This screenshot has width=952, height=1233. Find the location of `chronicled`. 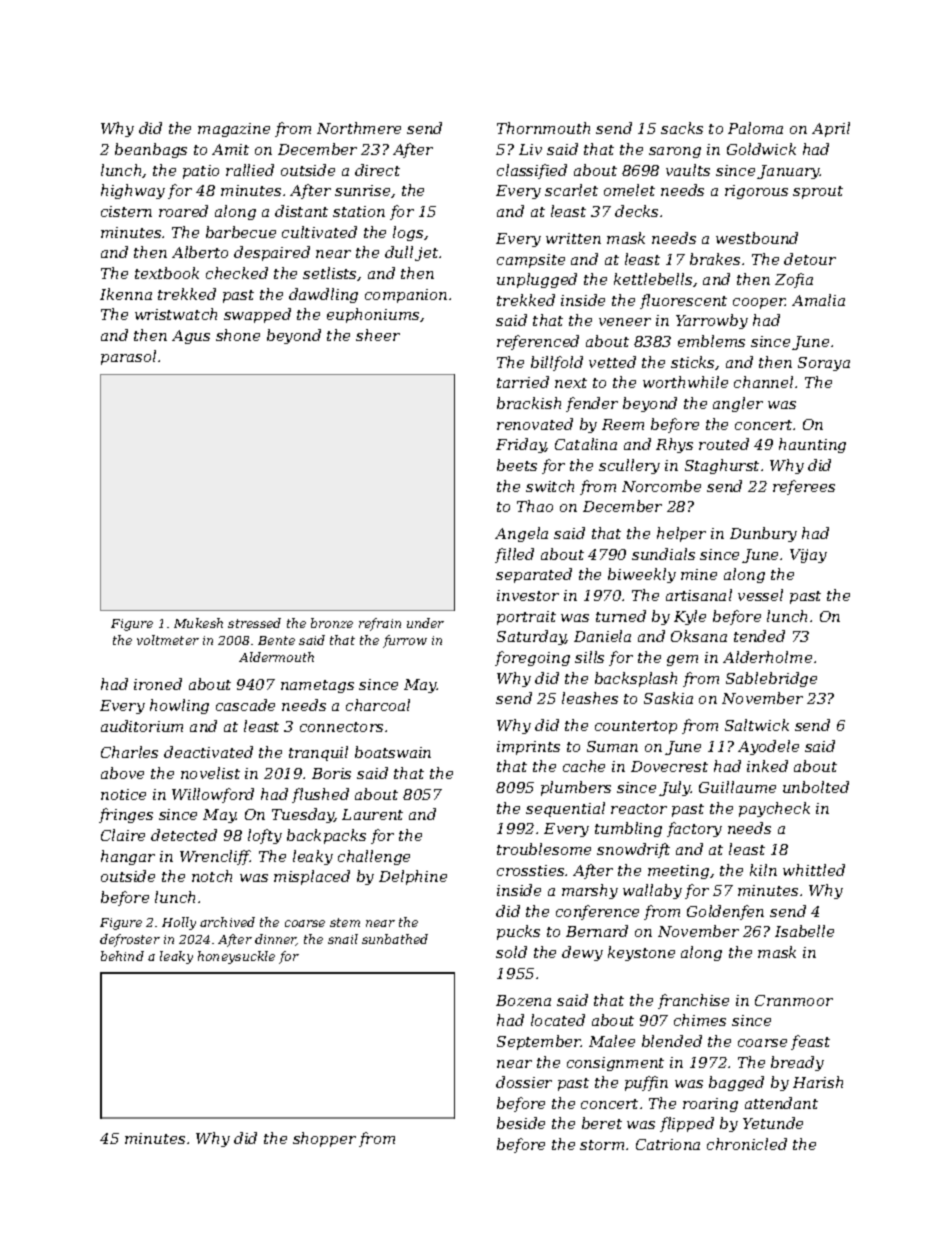

chronicled is located at coordinates (747, 1144).
